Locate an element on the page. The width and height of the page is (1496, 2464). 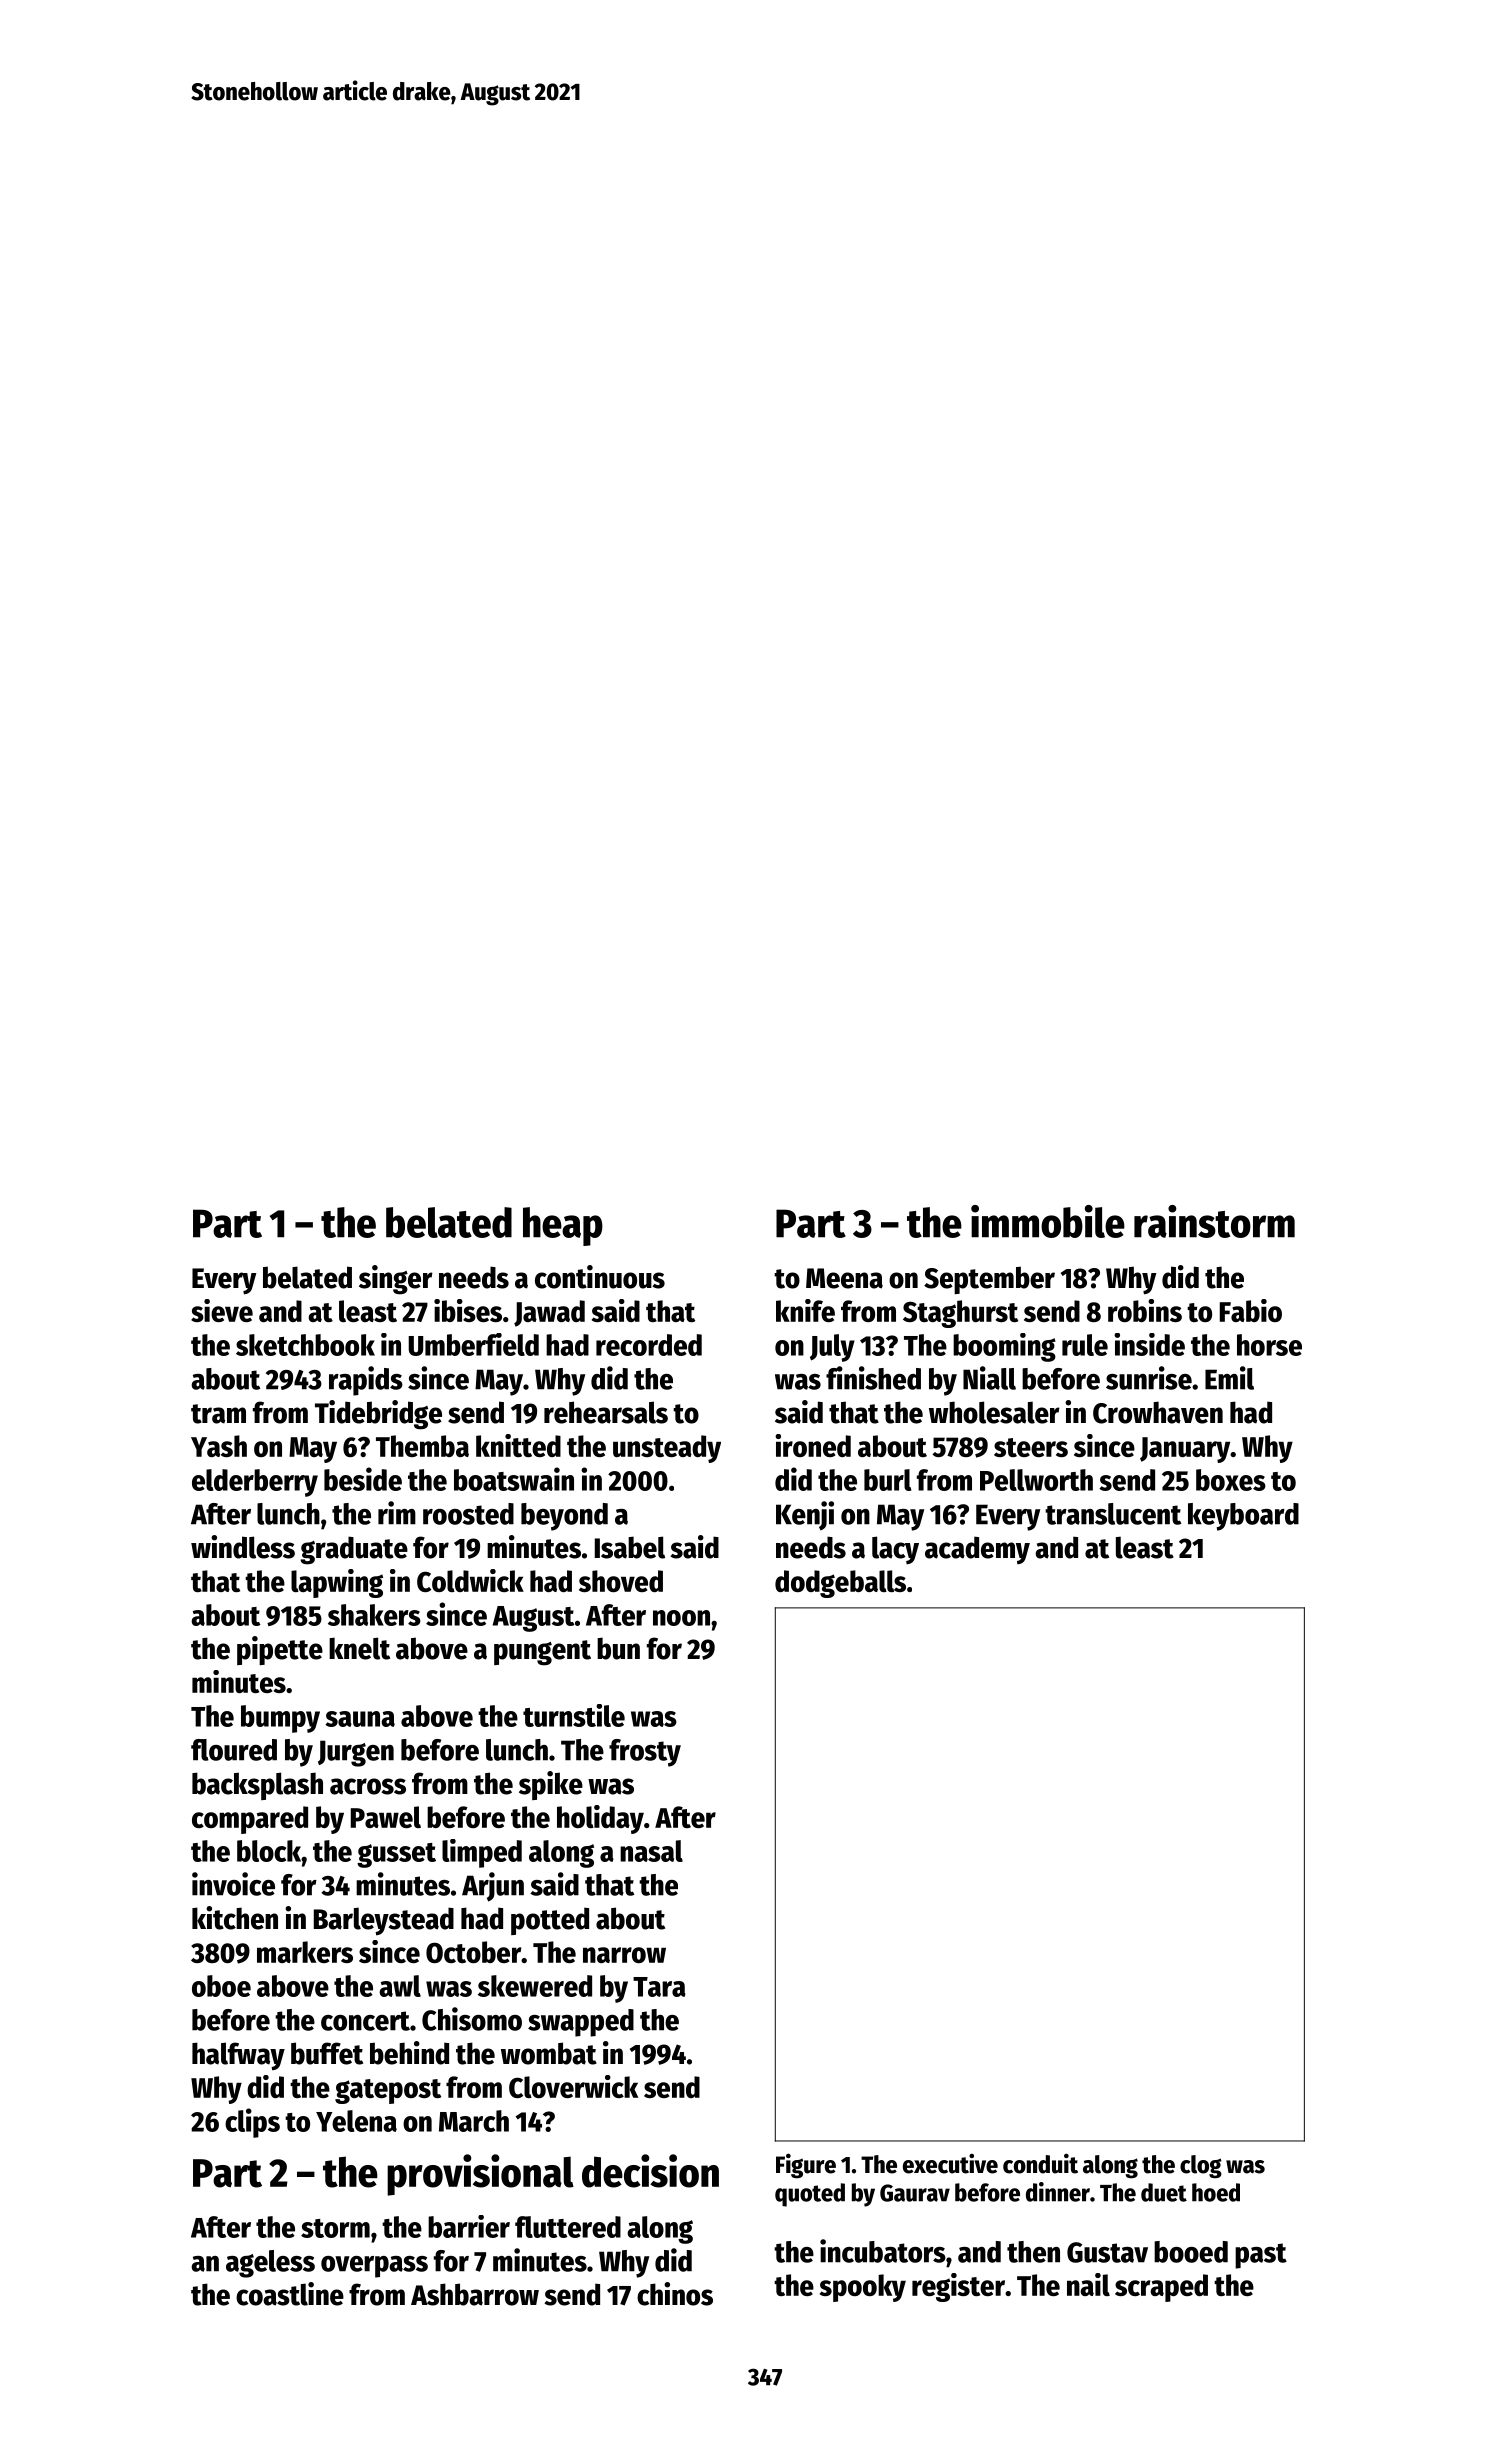
scraped is located at coordinates (1161, 2288).
